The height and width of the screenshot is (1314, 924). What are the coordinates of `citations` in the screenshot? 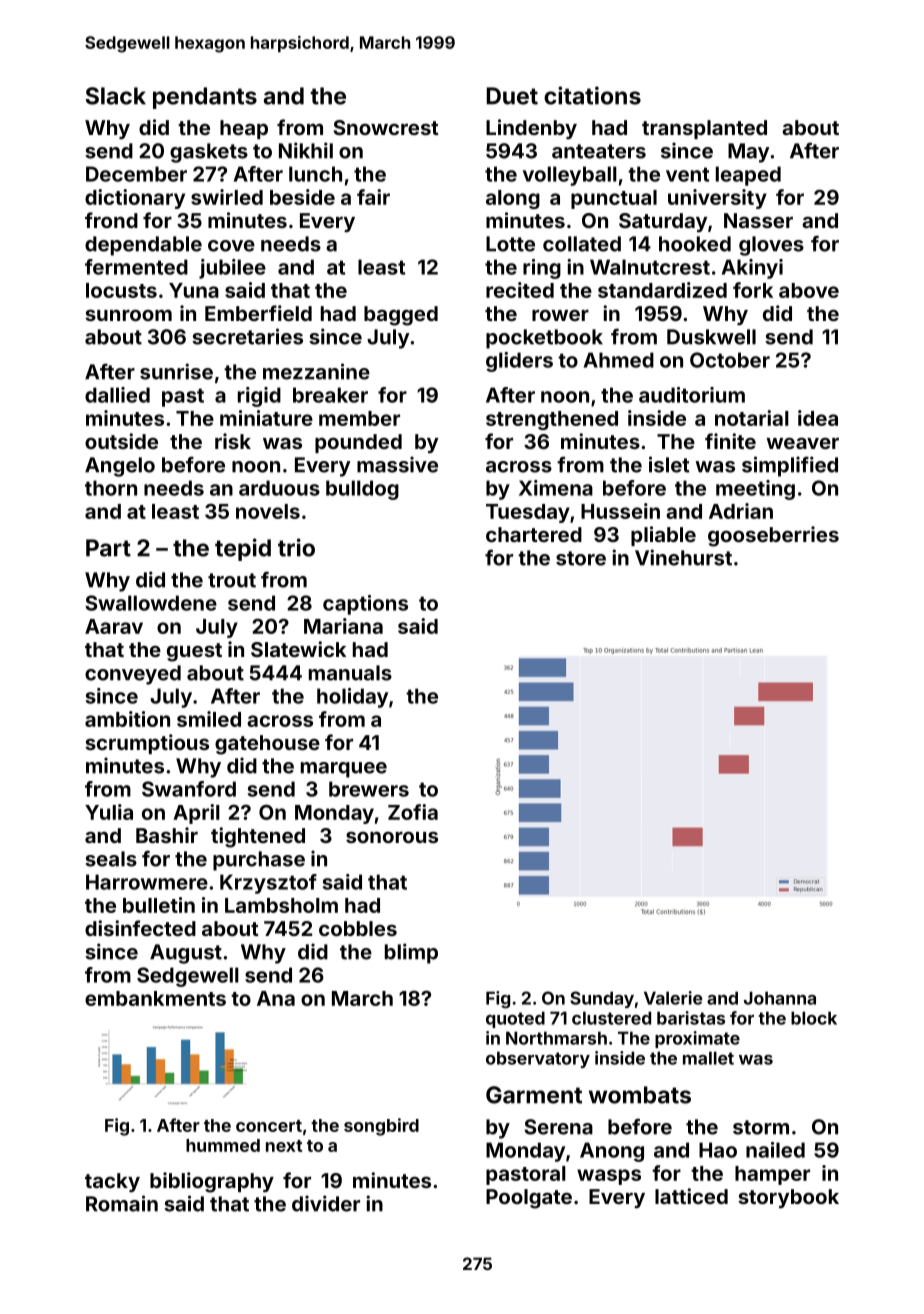 It's located at (592, 95).
